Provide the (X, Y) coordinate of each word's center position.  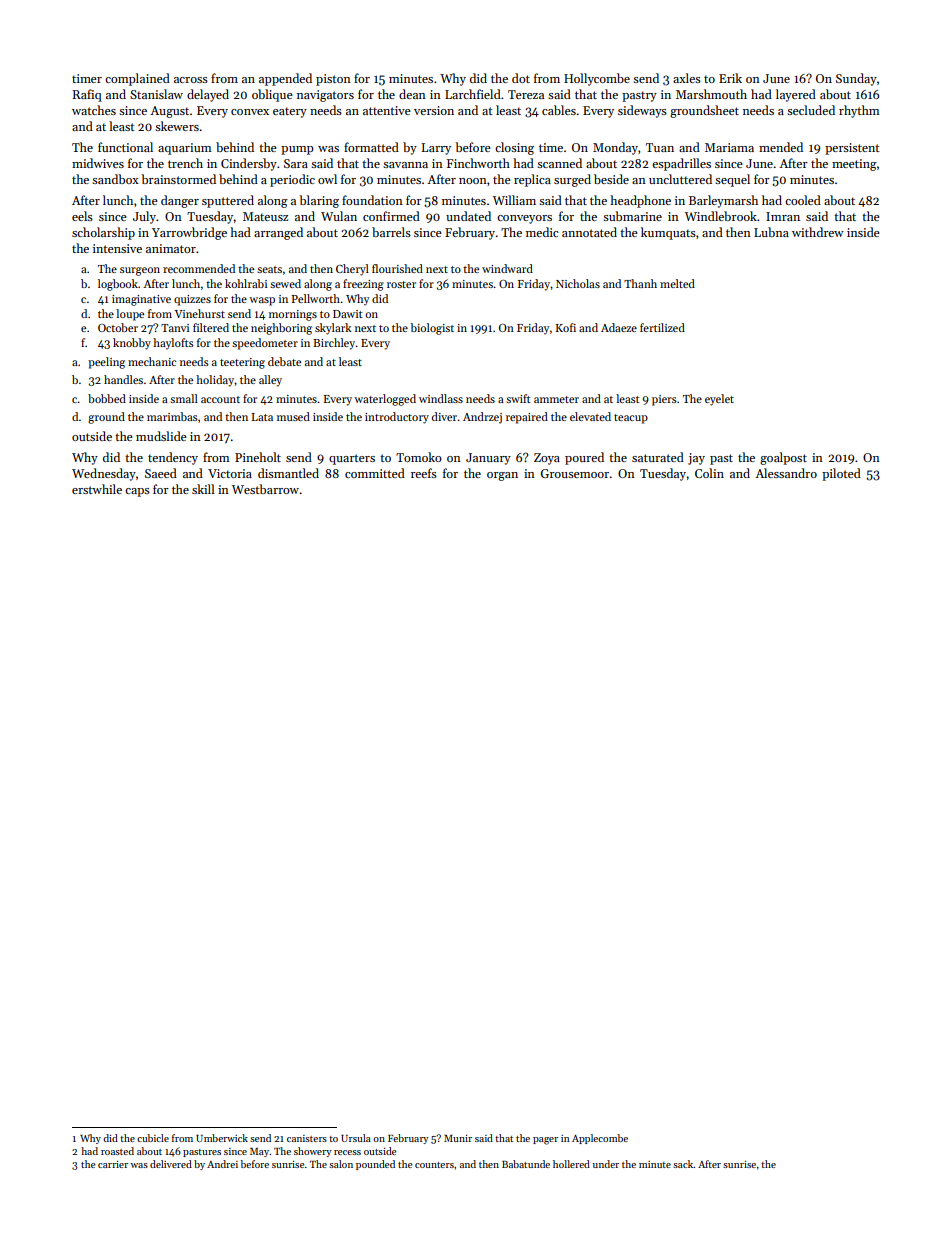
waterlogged (385, 400)
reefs (424, 473)
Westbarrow (265, 489)
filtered (211, 327)
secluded (811, 110)
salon (341, 1164)
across (191, 80)
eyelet (719, 400)
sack (683, 1164)
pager (545, 1141)
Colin (709, 473)
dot (521, 78)
